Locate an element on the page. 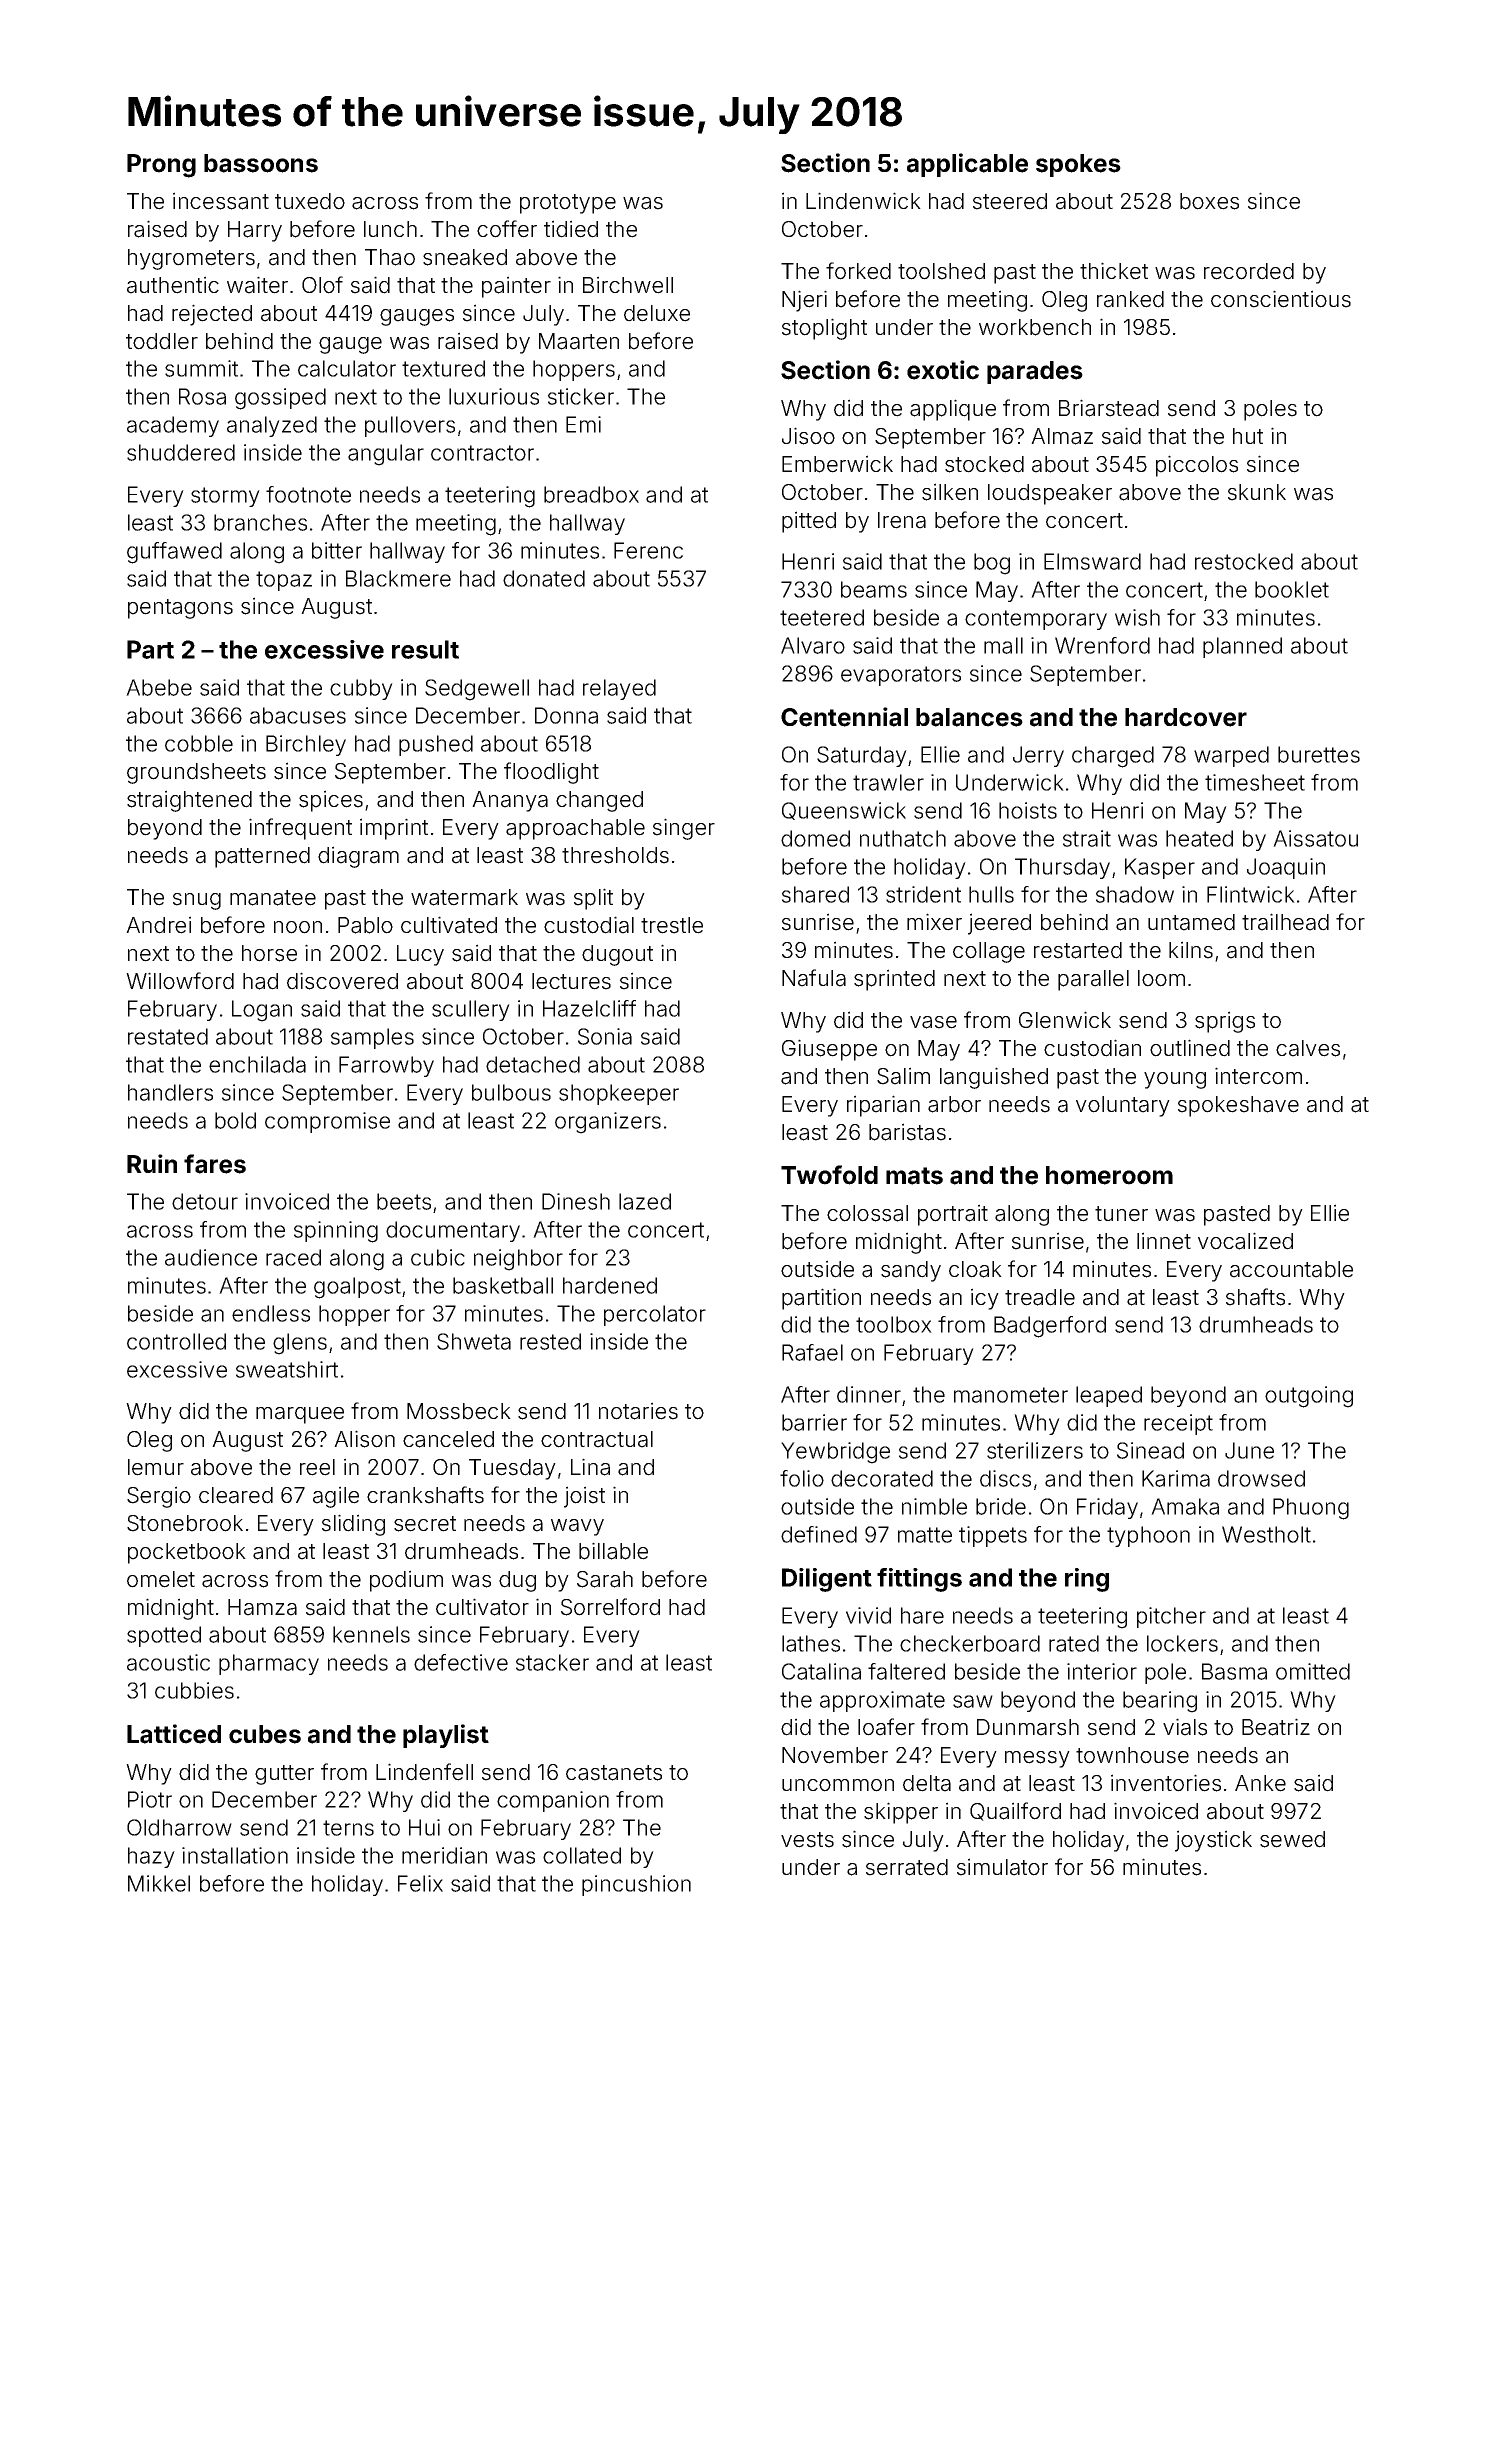  saw is located at coordinates (973, 1701).
